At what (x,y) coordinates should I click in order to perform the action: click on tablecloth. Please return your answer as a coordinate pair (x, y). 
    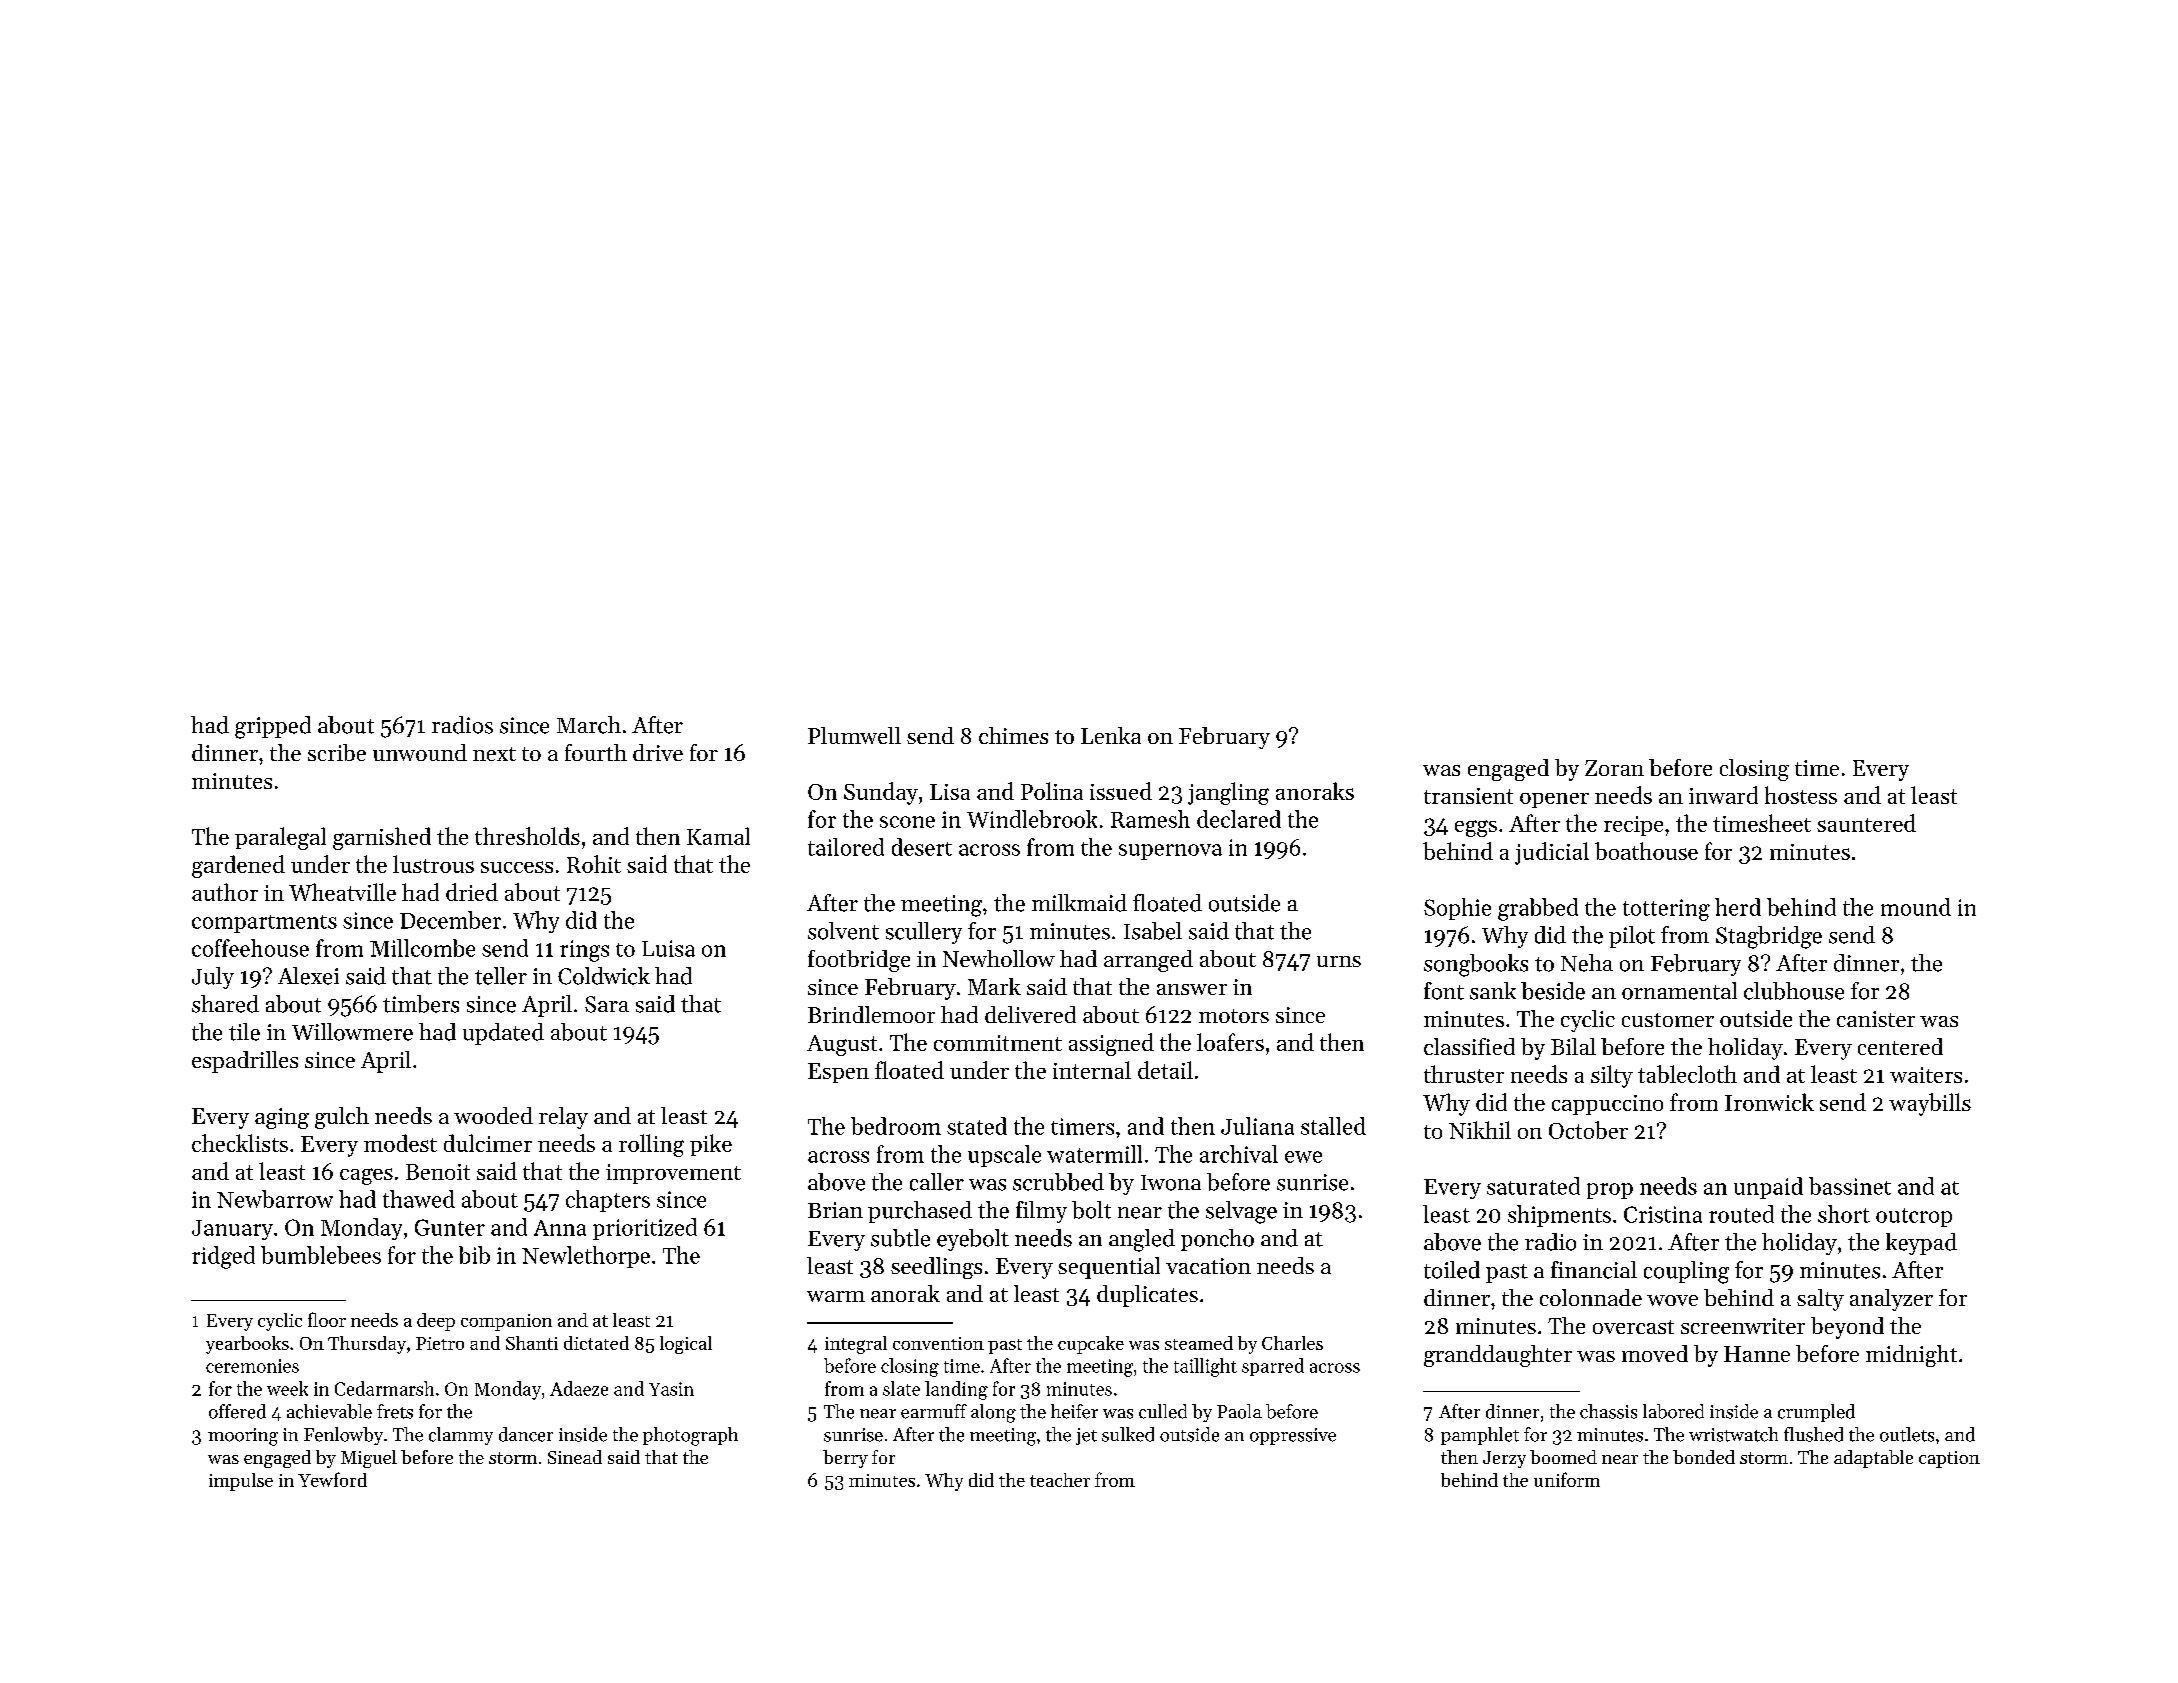
    Looking at the image, I should click on (1687, 1074).
